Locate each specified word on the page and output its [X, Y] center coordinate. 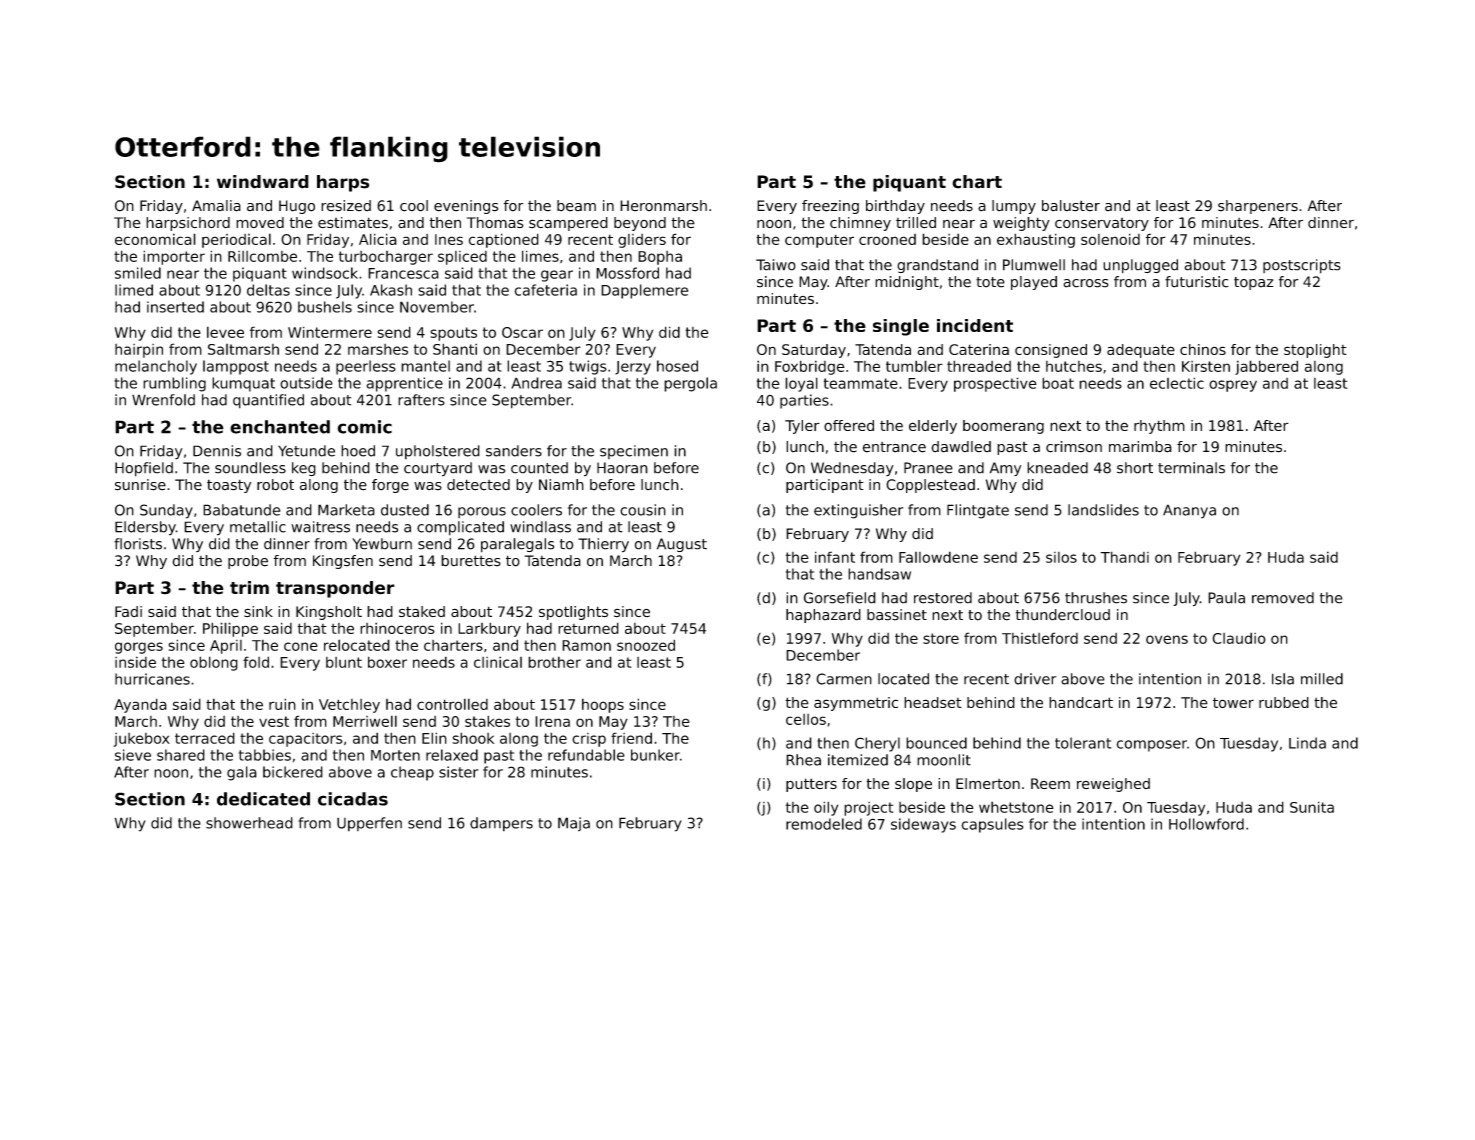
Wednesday [852, 469]
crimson [1074, 447]
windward [263, 182]
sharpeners [1258, 207]
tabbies [265, 755]
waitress [320, 527]
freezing [830, 207]
